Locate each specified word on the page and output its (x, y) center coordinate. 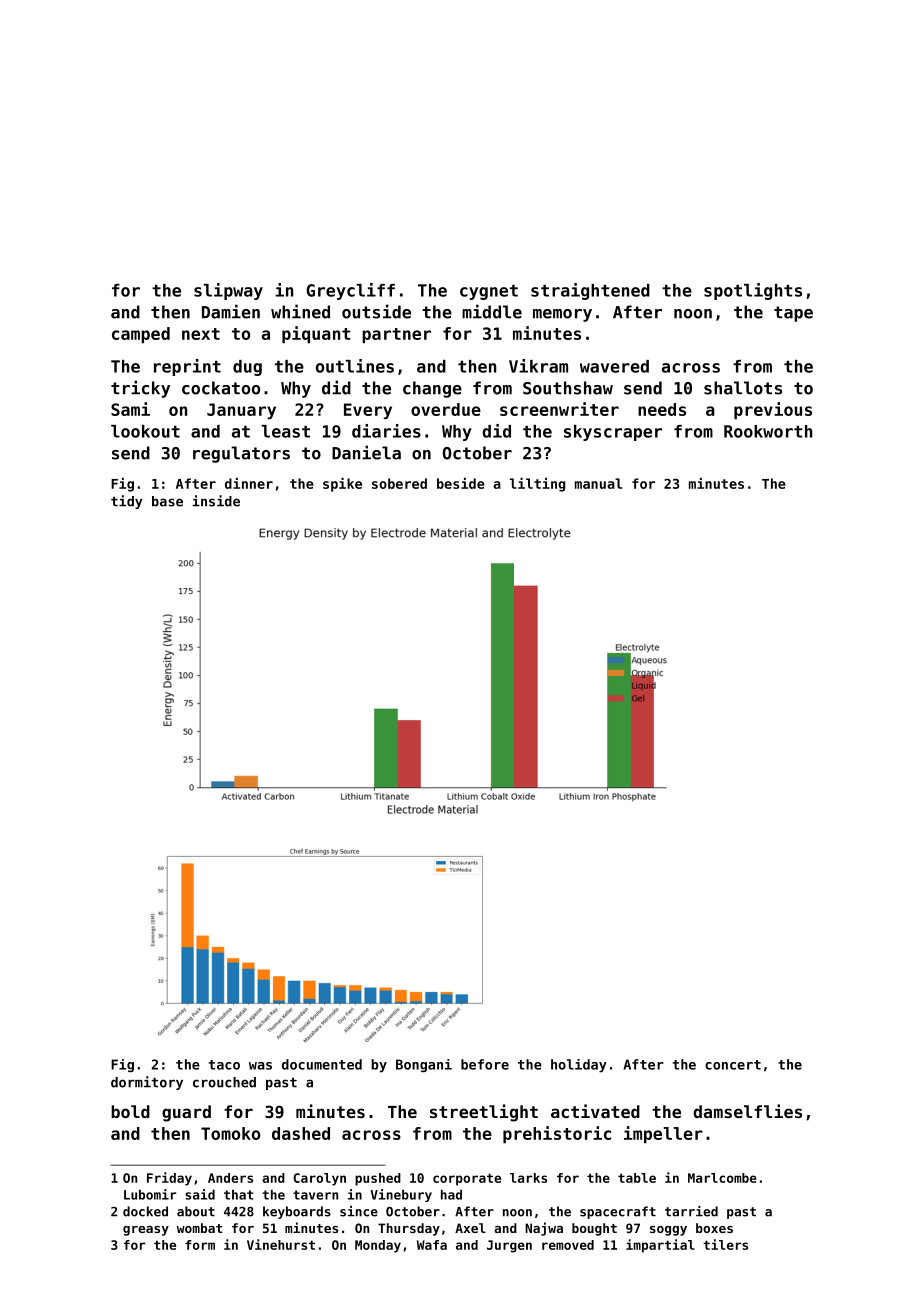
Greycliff (350, 291)
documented (322, 1064)
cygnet (489, 292)
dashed (301, 1133)
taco (224, 1065)
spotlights (753, 291)
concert (733, 1065)
